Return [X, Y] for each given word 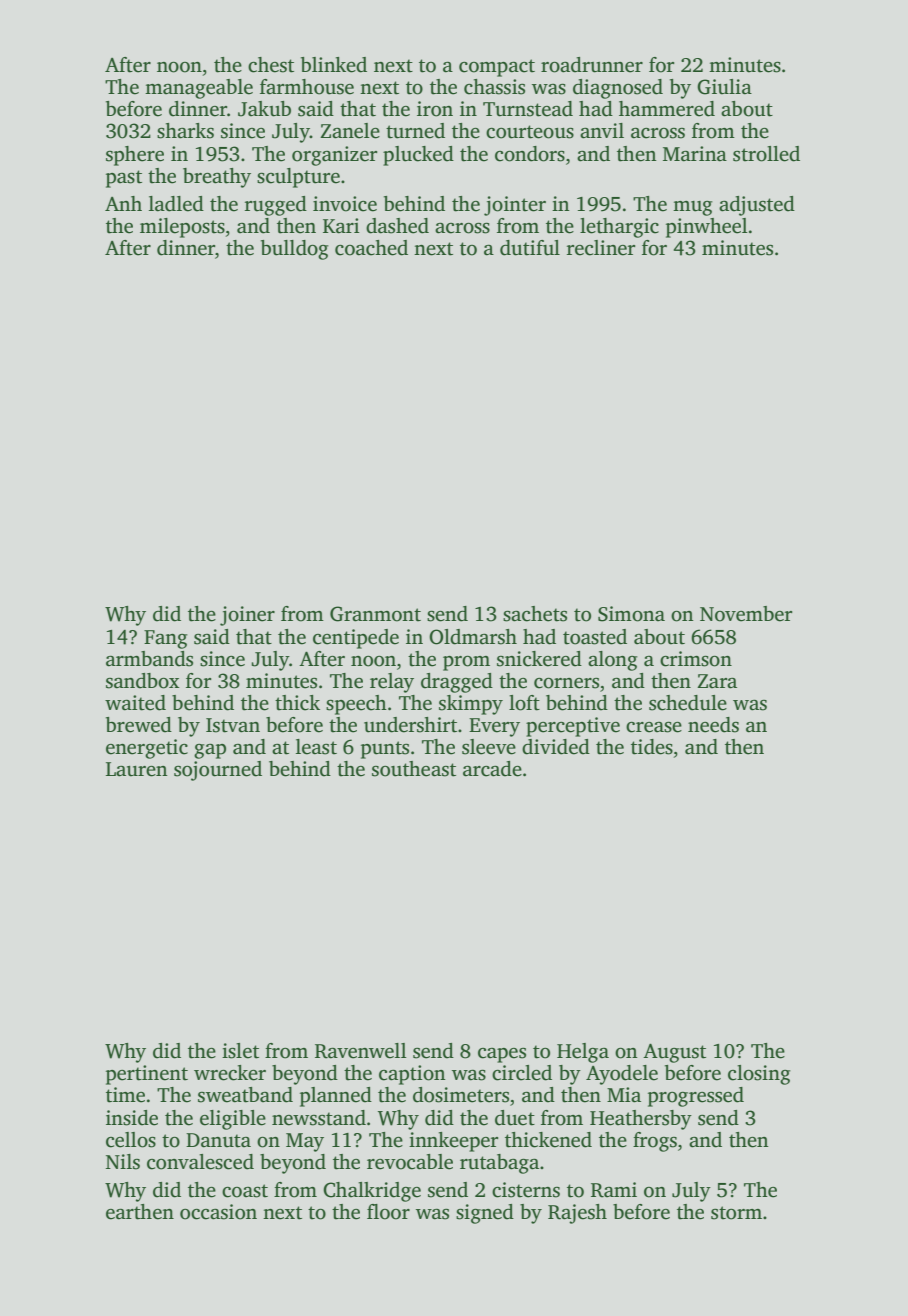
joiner [247, 616]
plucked [418, 156]
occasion [218, 1212]
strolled [766, 154]
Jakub [264, 109]
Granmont [375, 614]
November [746, 614]
